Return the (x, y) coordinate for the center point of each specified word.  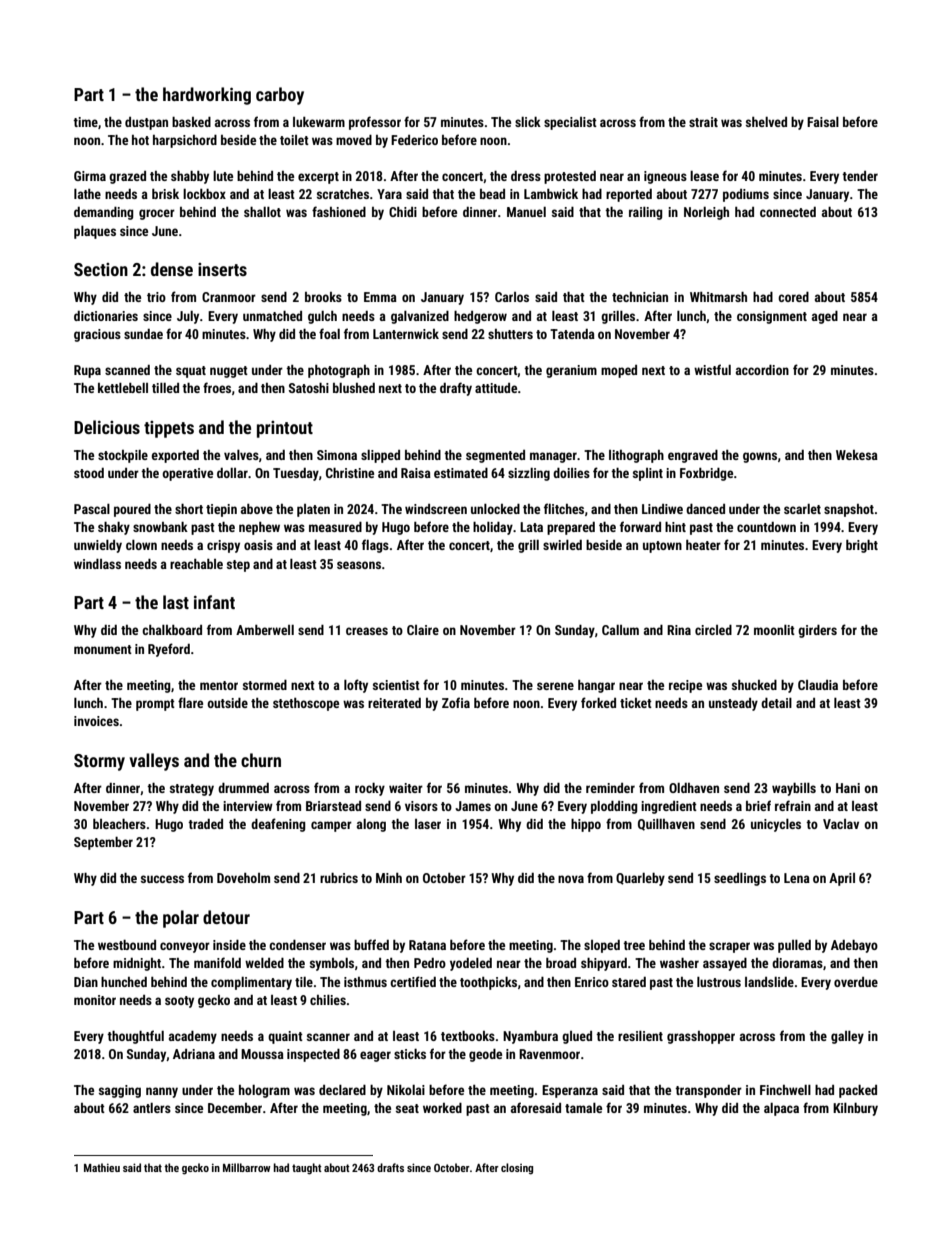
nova (571, 879)
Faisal (823, 122)
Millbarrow (247, 1167)
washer (679, 963)
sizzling (529, 474)
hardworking (207, 96)
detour (226, 917)
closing (517, 1169)
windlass (97, 564)
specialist (570, 123)
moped (619, 371)
